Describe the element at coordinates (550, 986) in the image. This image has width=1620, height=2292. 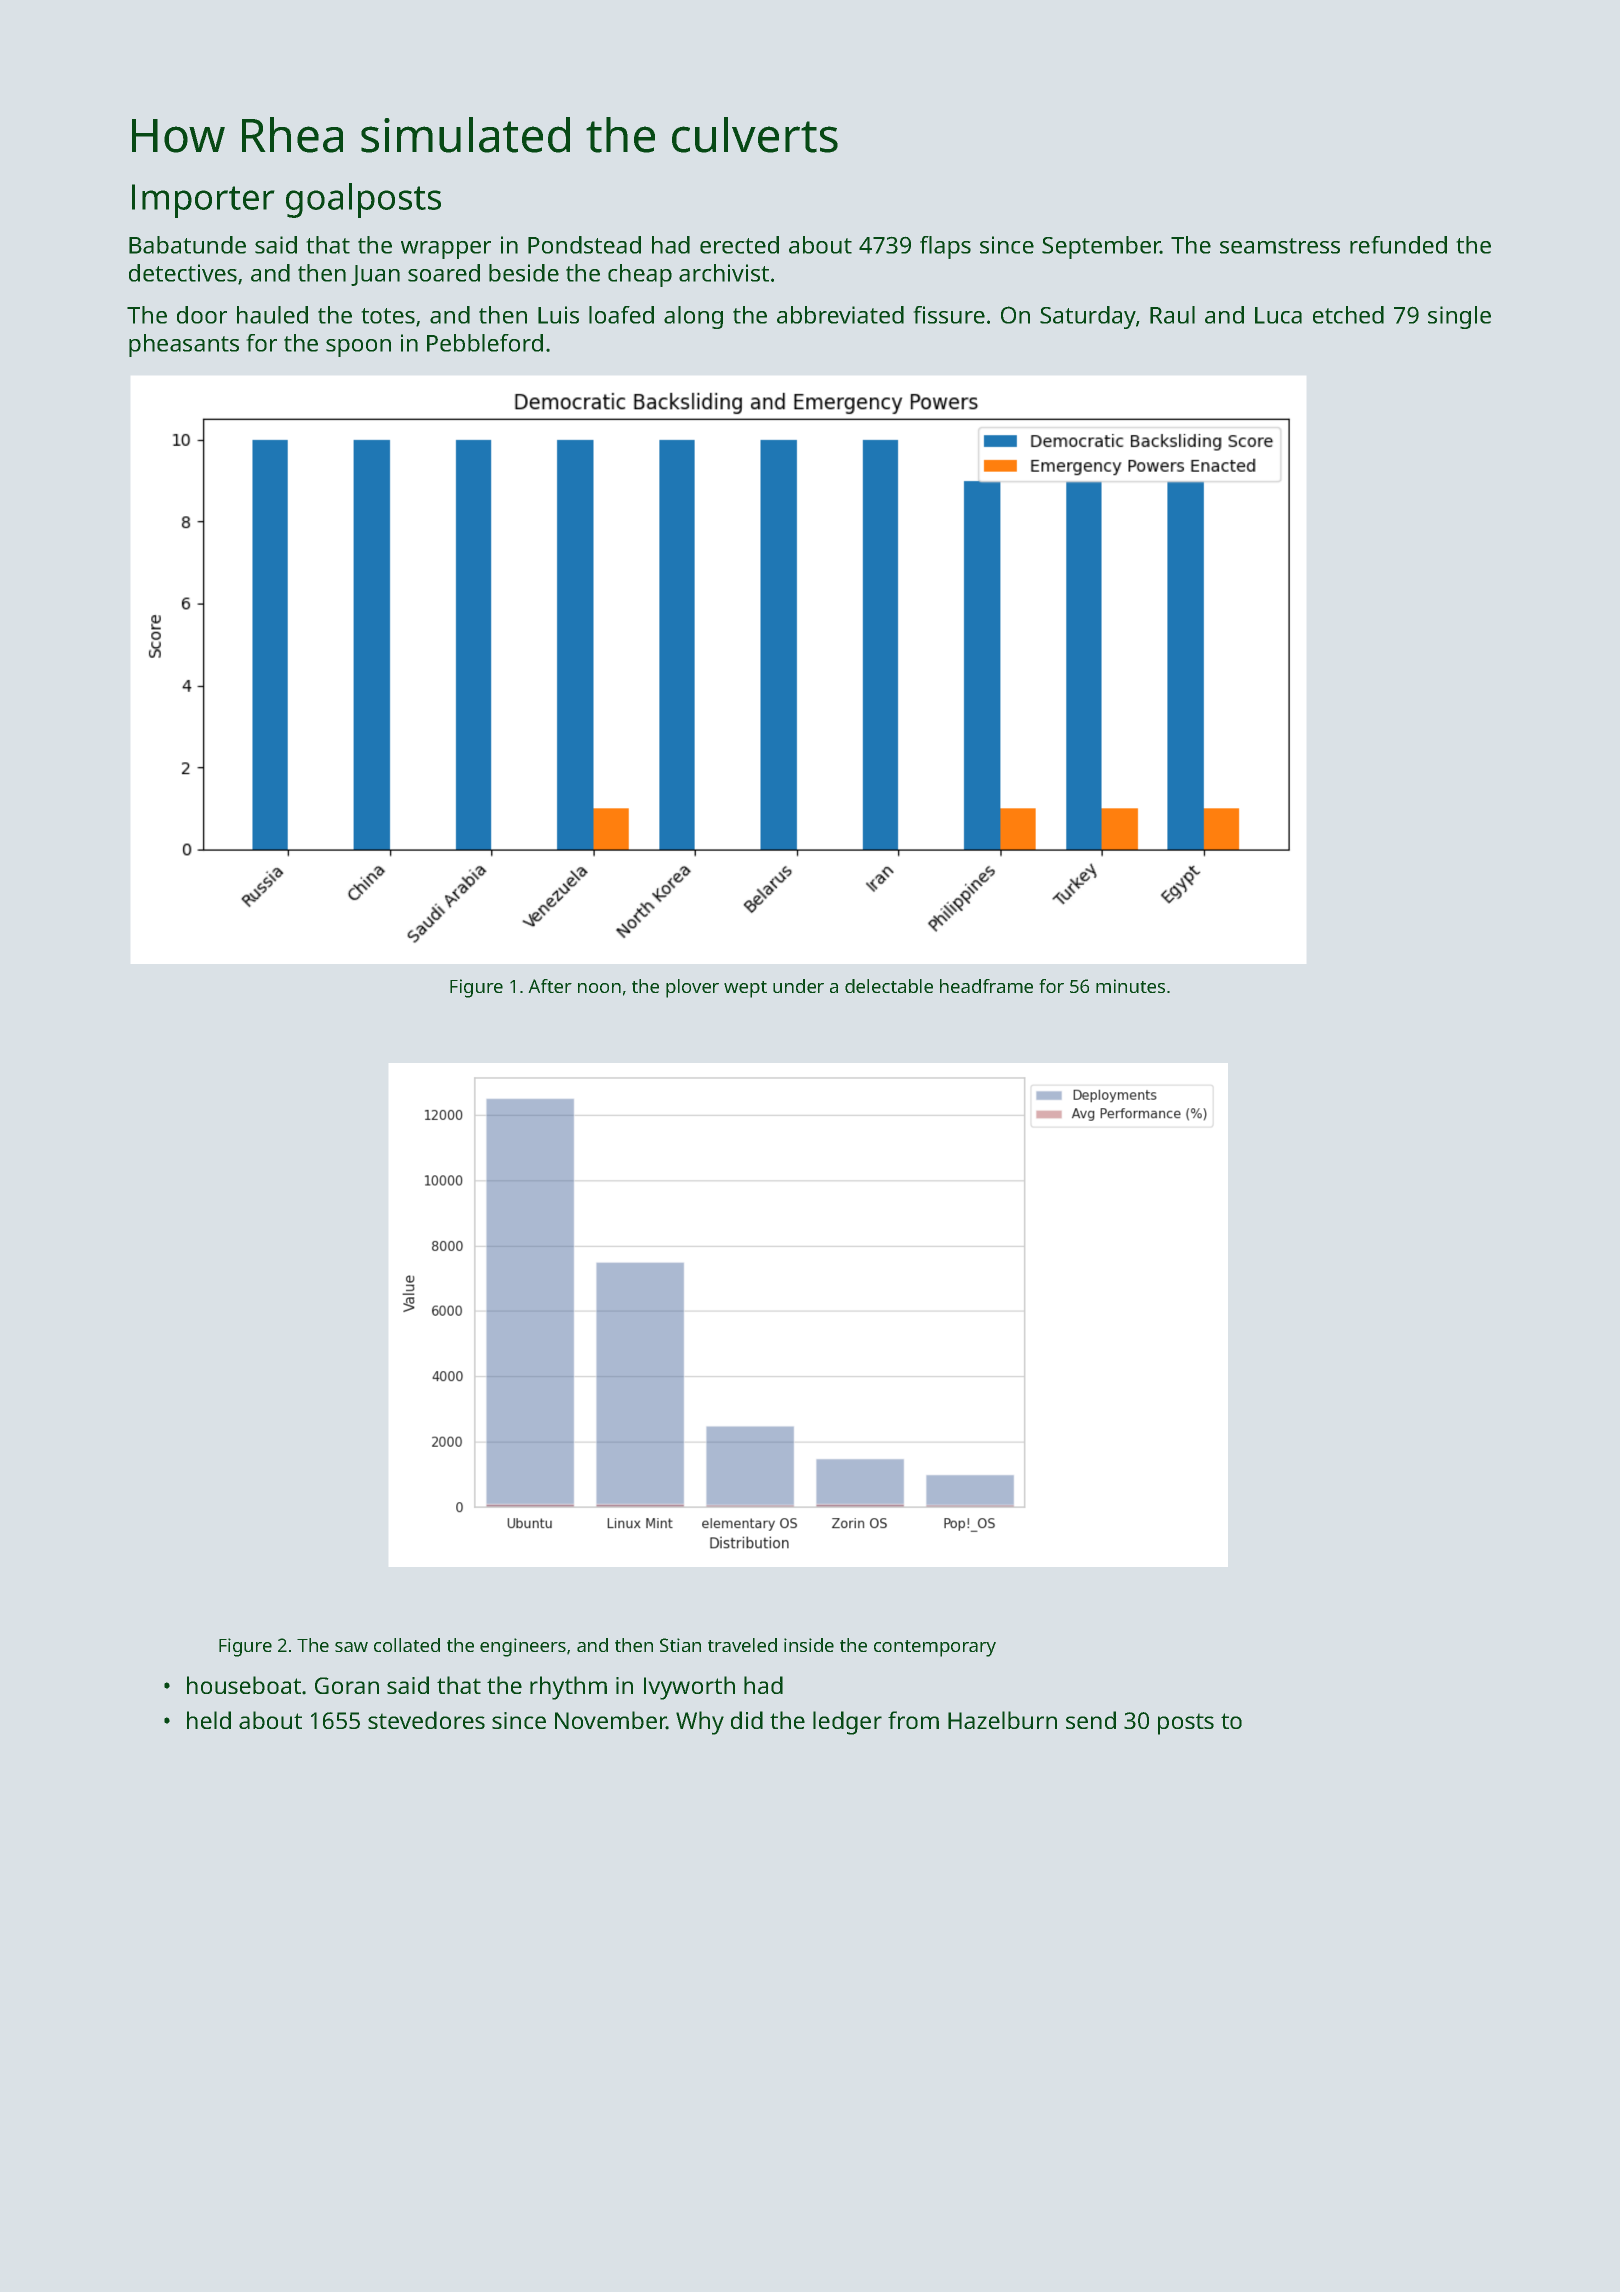
I see `After` at that location.
